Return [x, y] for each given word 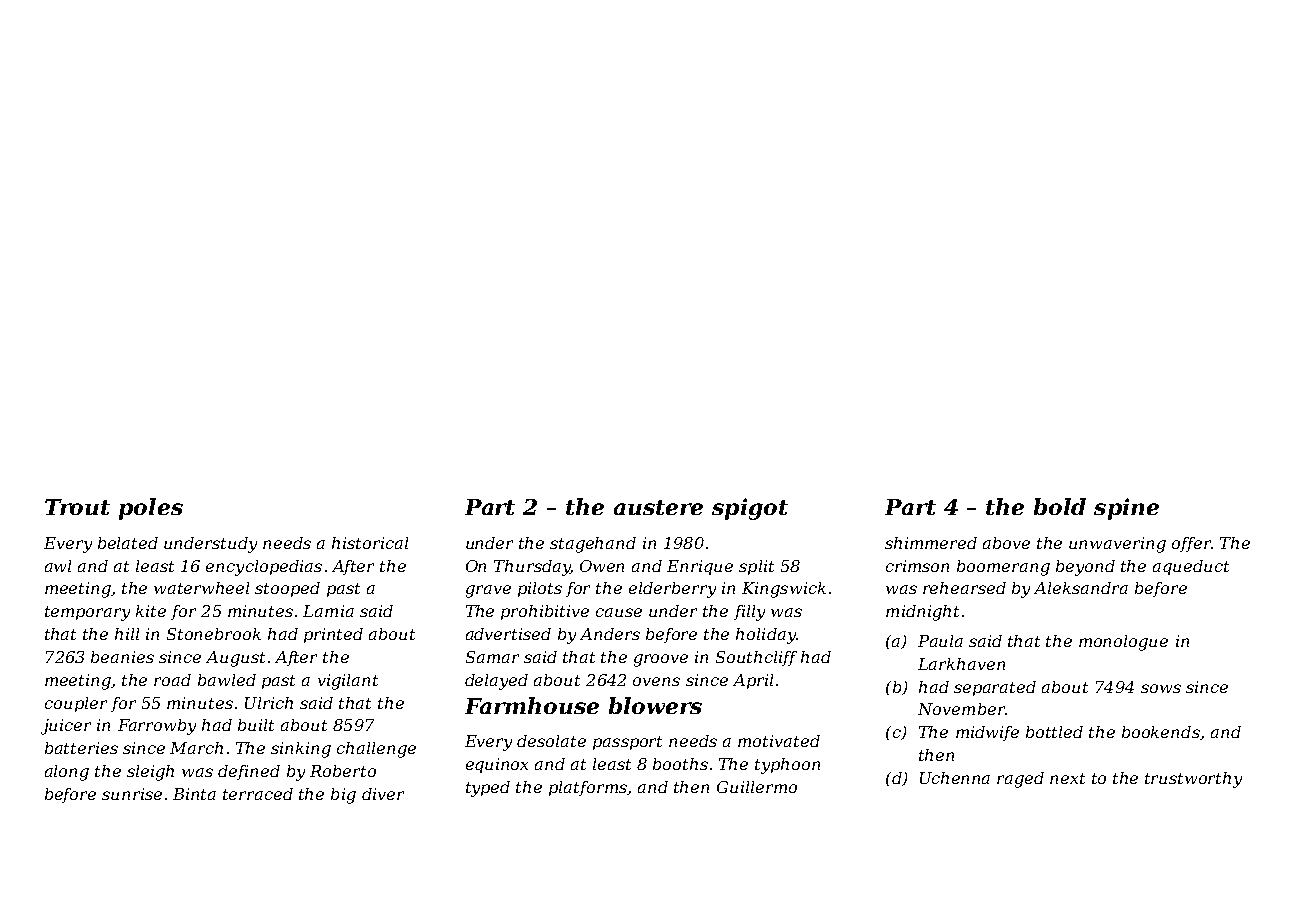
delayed [496, 682]
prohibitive [545, 612]
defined [249, 772]
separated [995, 688]
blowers [655, 705]
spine [1126, 509]
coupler [76, 704]
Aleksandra [1081, 588]
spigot [750, 509]
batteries [81, 748]
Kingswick [784, 590]
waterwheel [201, 588]
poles [151, 509]
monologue [1123, 643]
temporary [87, 613]
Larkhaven [961, 664]
